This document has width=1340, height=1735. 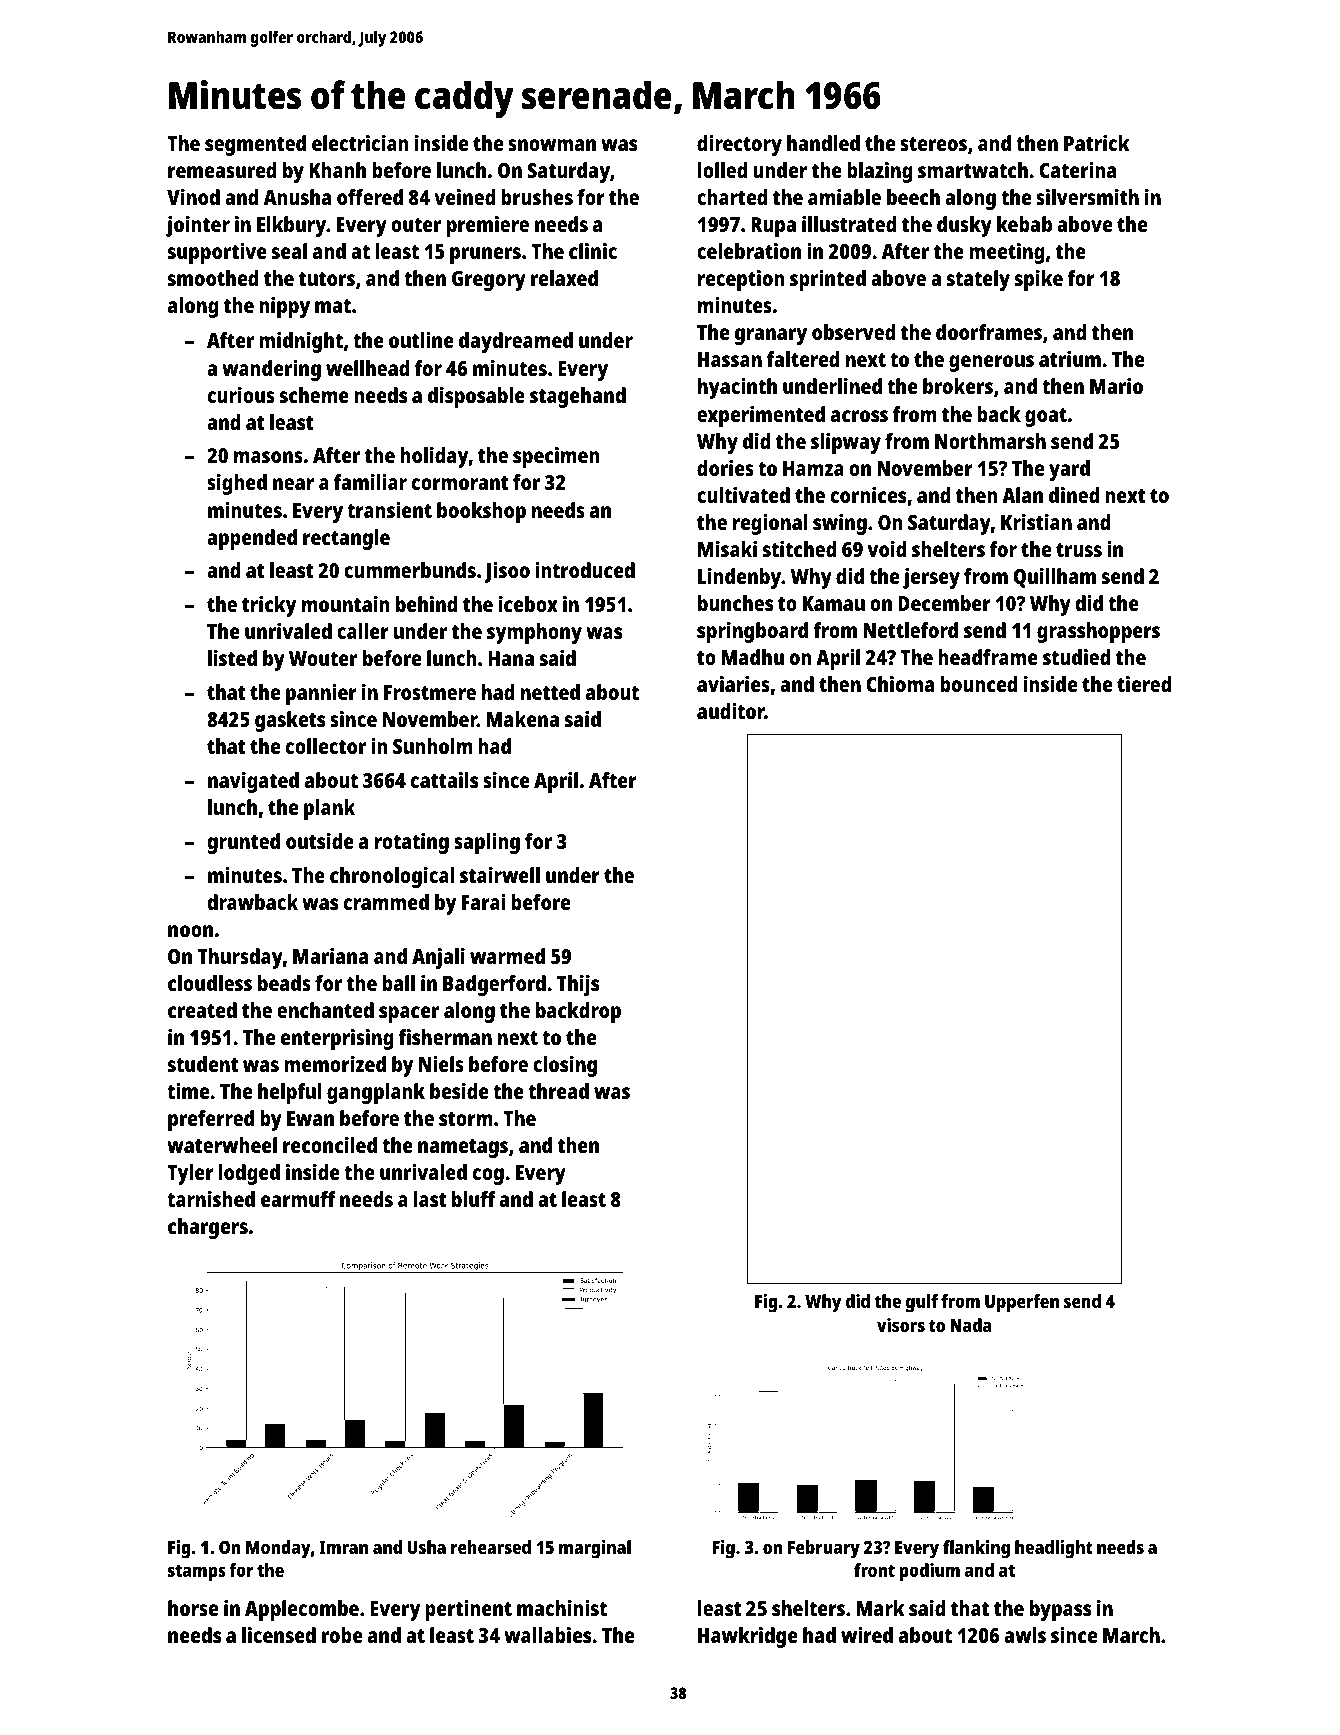 I want to click on headlight, so click(x=1054, y=1549).
